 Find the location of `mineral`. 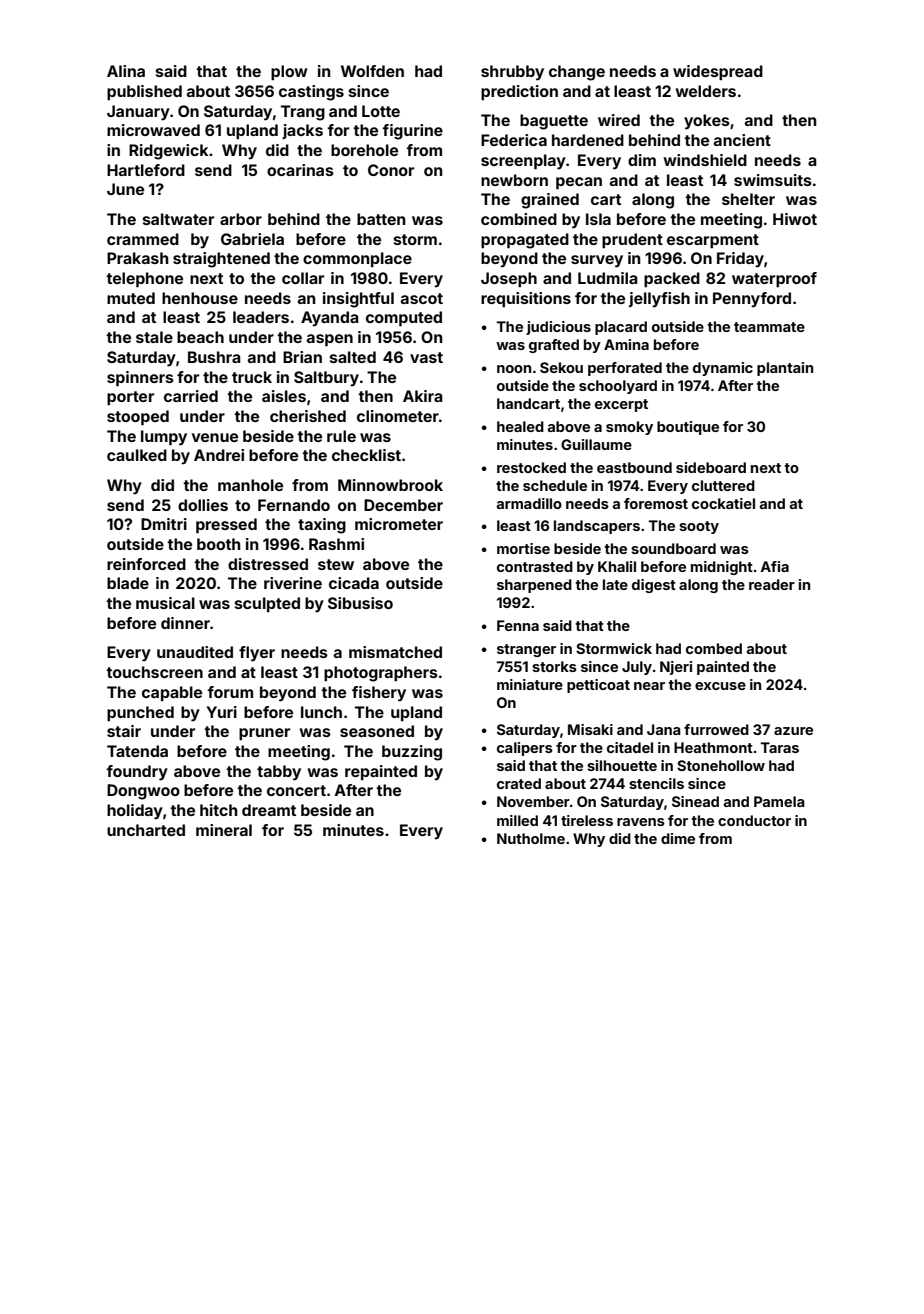

mineral is located at coordinates (224, 830).
